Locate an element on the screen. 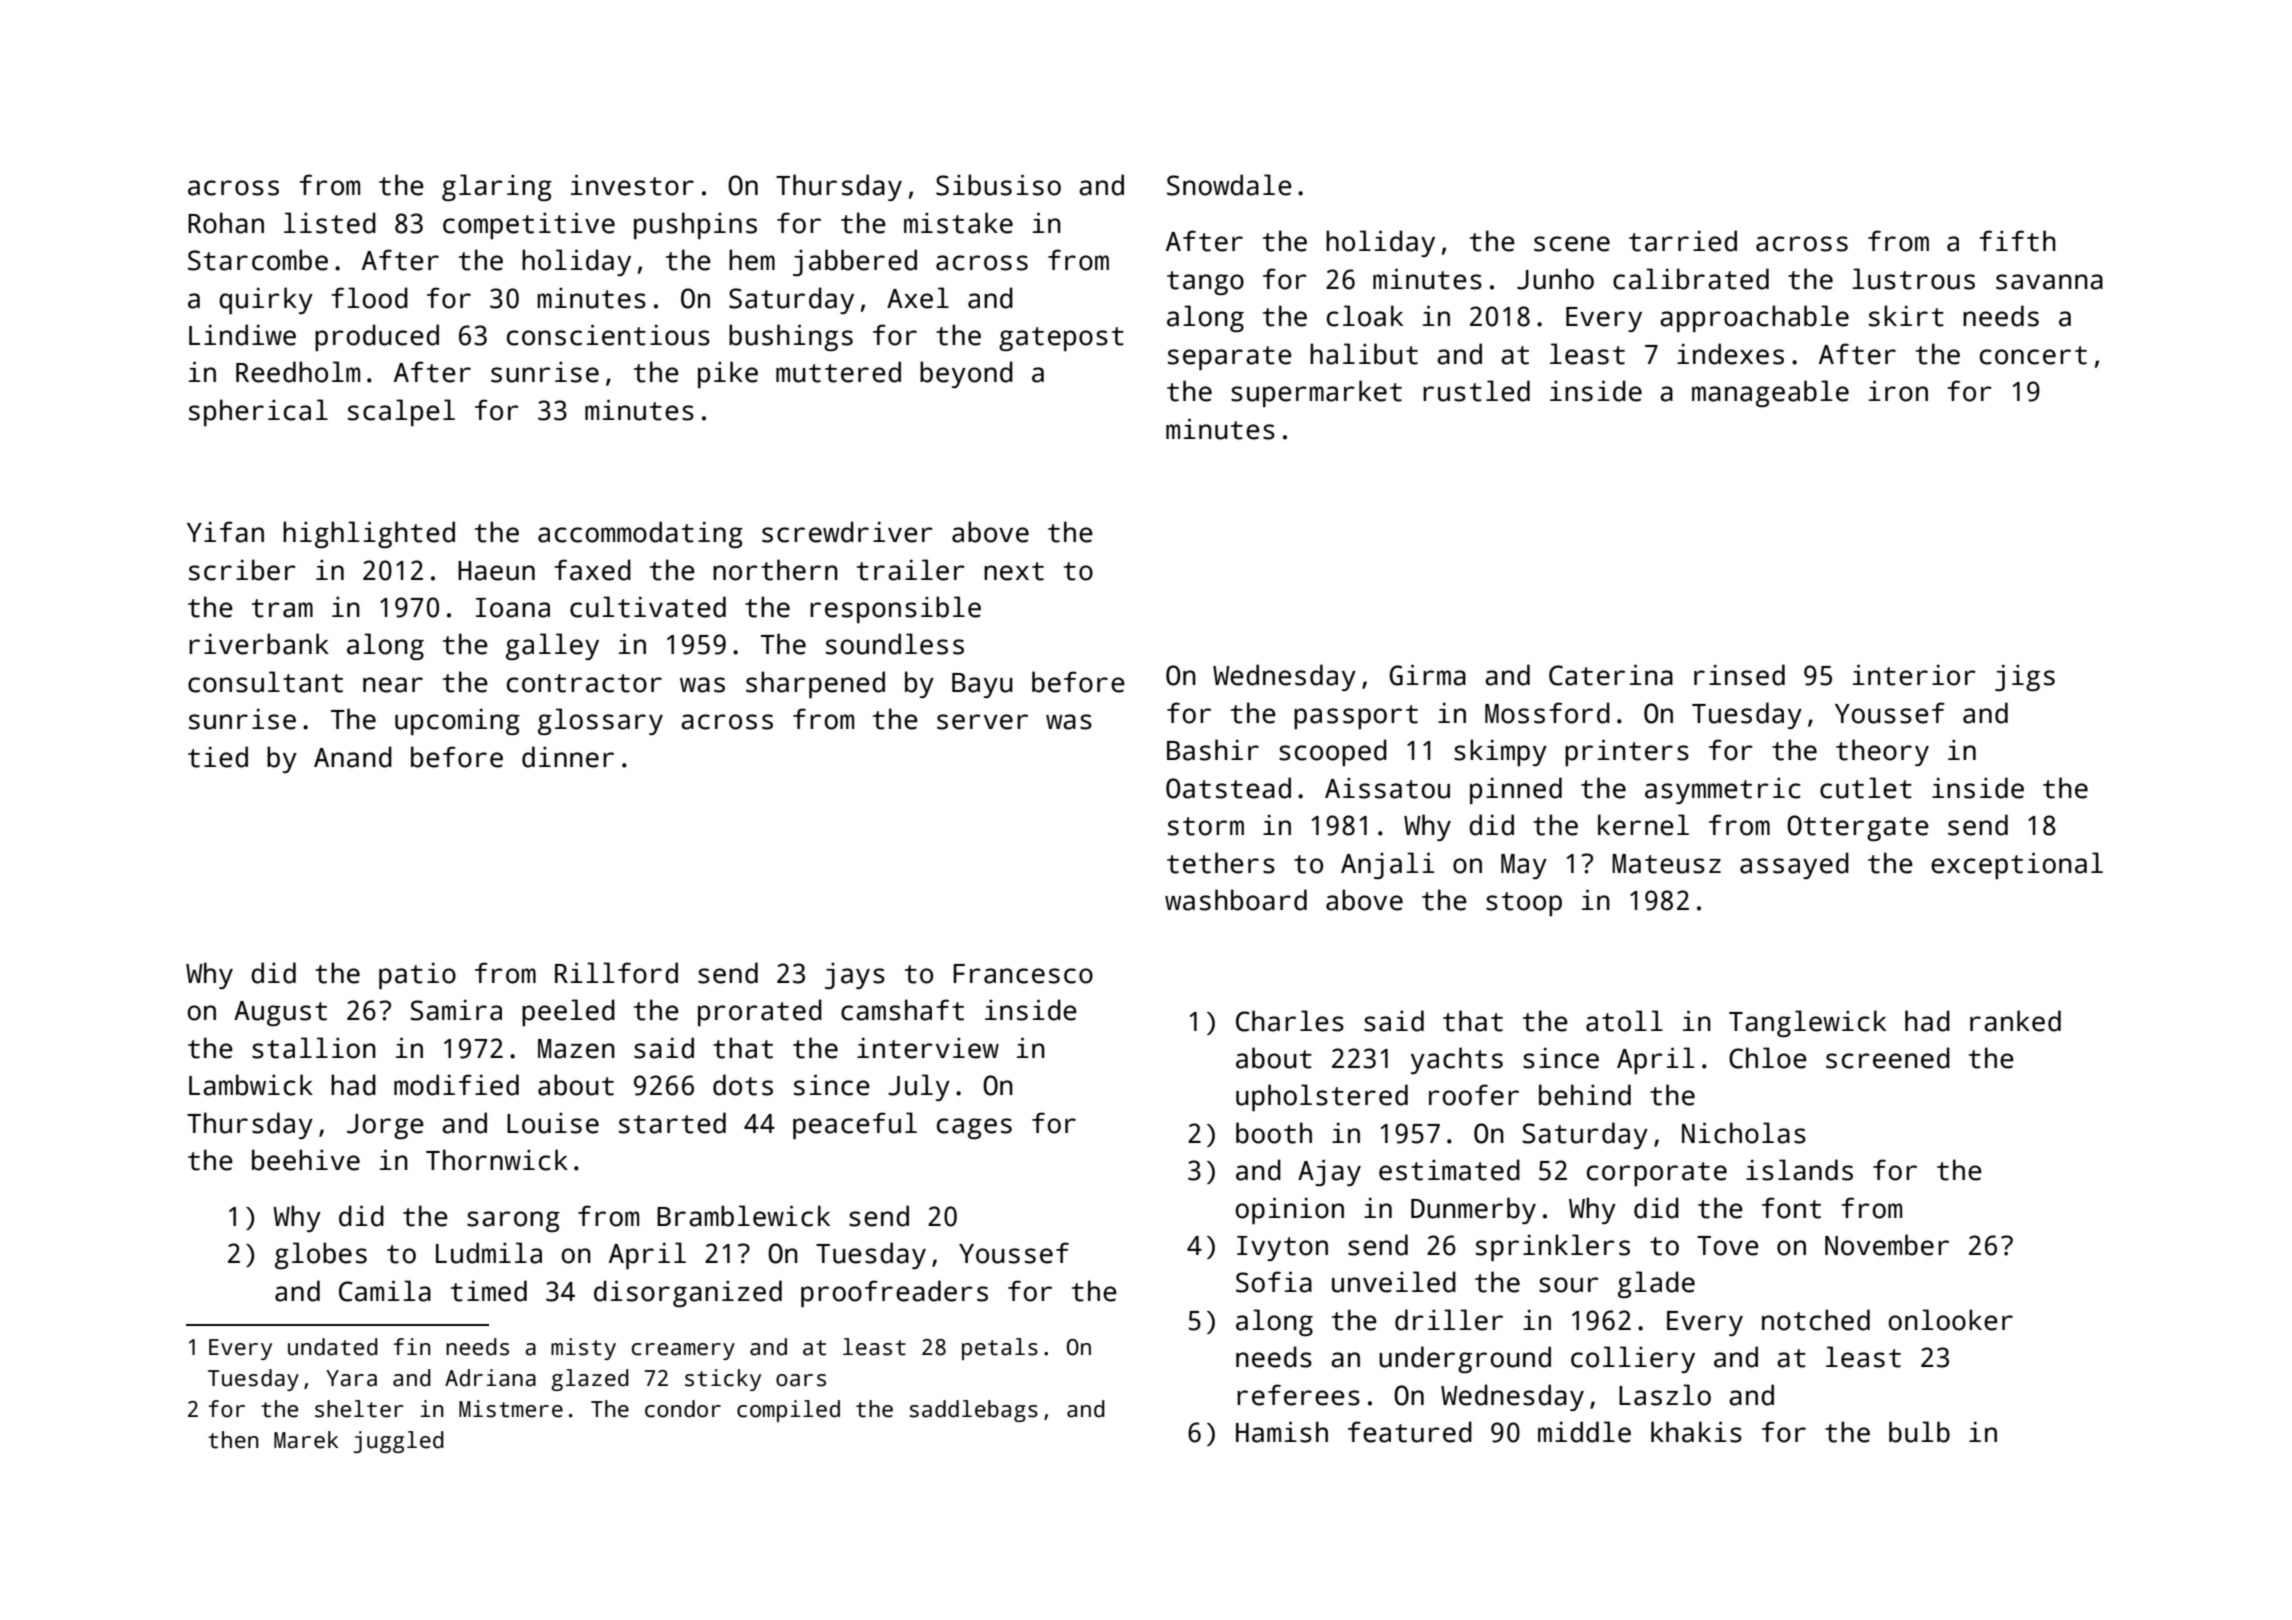 The height and width of the screenshot is (1620, 2292). upholstered is located at coordinates (1322, 1097).
